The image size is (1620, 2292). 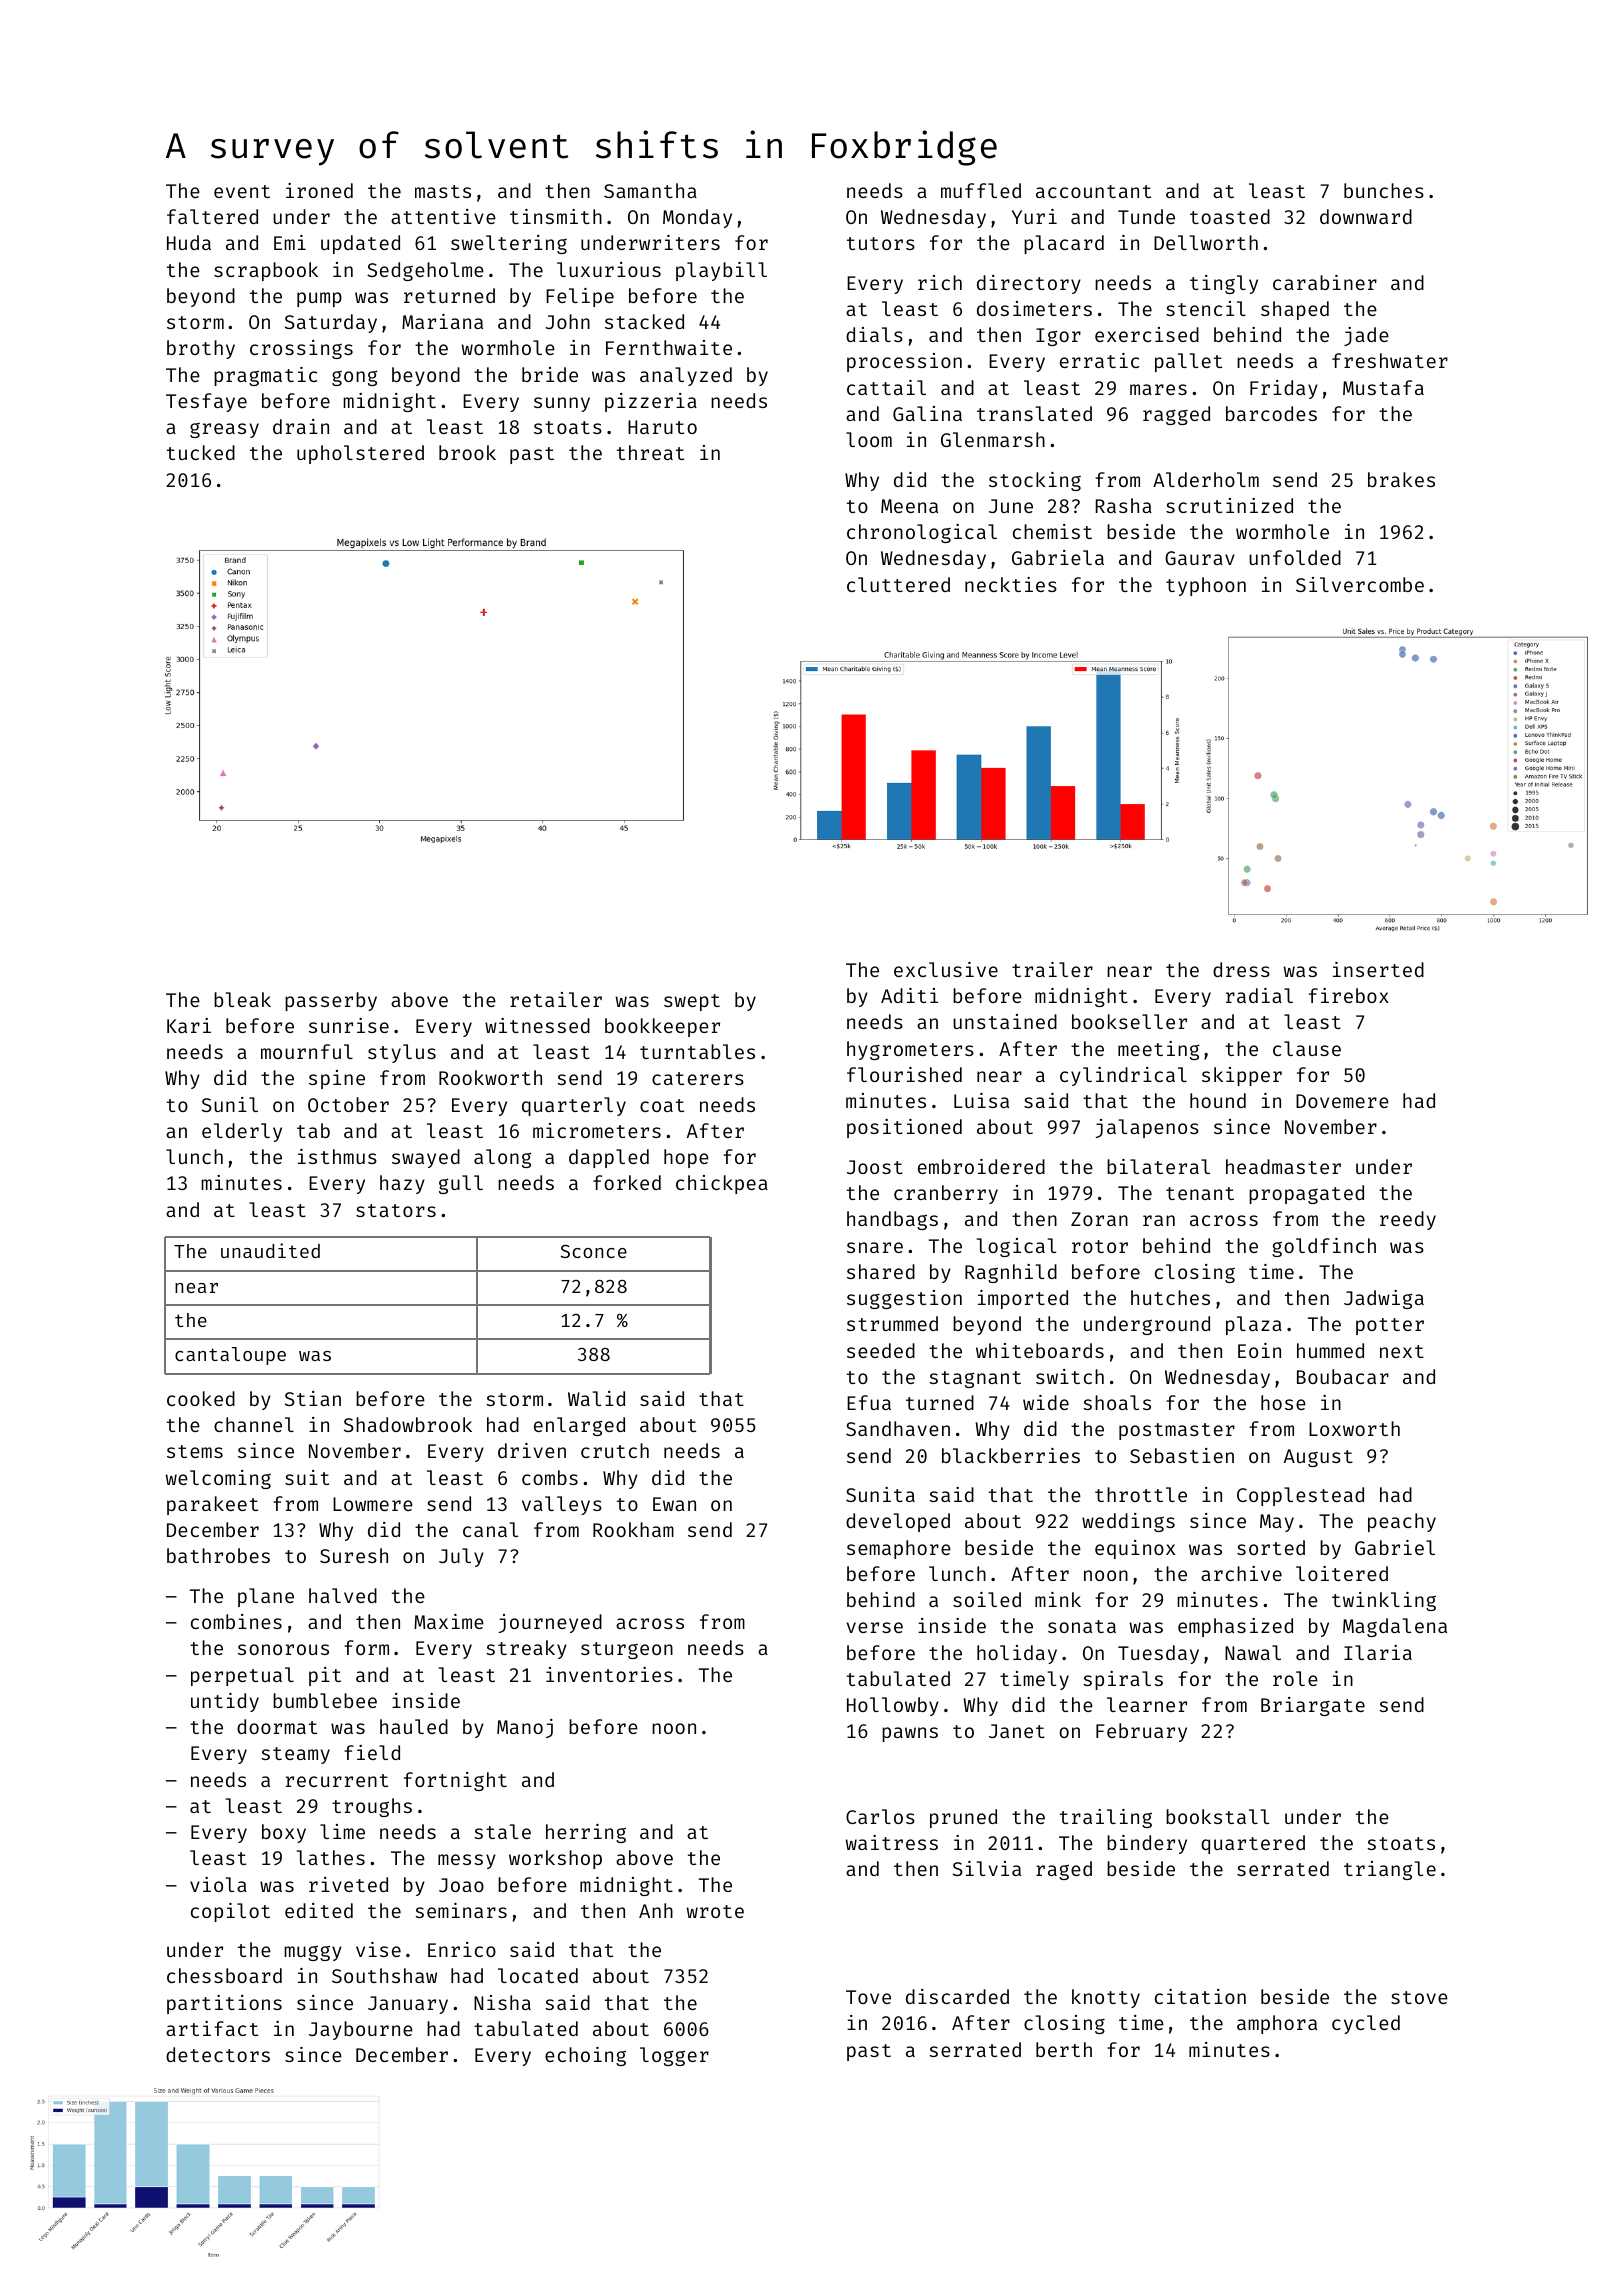 What do you see at coordinates (1366, 336) in the image?
I see `jade` at bounding box center [1366, 336].
